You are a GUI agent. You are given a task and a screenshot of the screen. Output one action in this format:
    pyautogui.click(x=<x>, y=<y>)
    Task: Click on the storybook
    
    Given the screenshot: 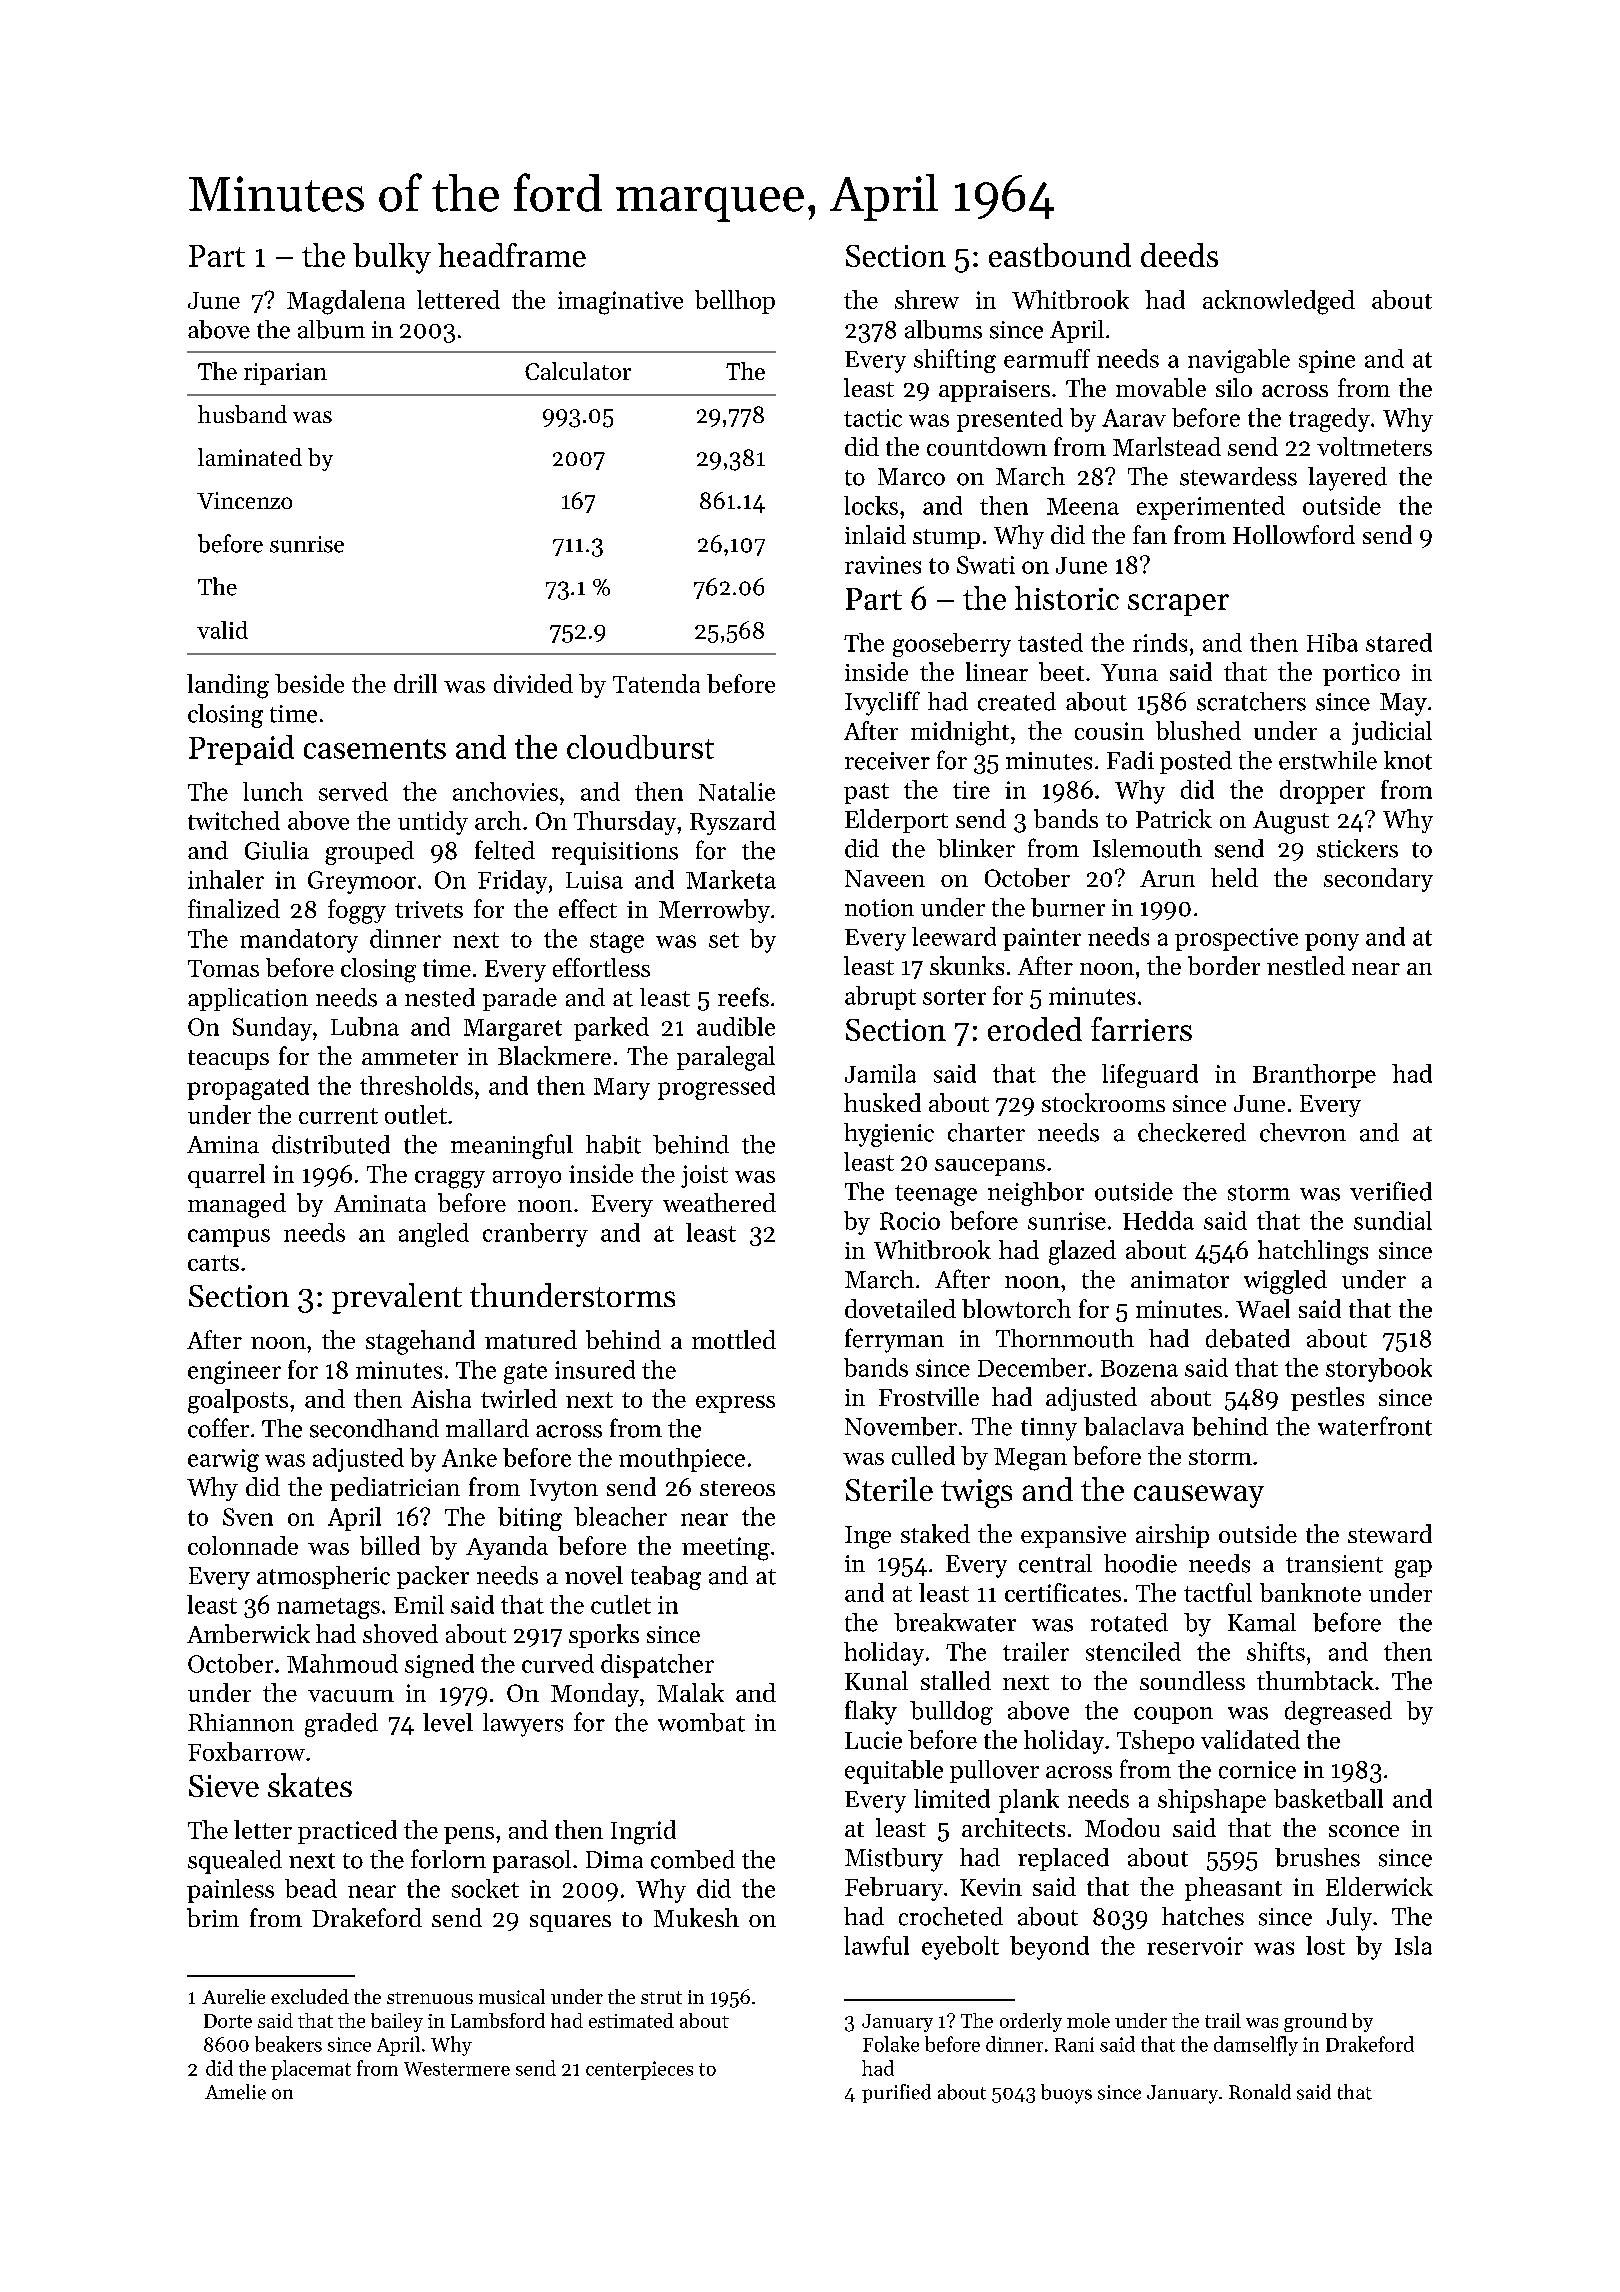 What is the action you would take?
    pyautogui.click(x=1379, y=1370)
